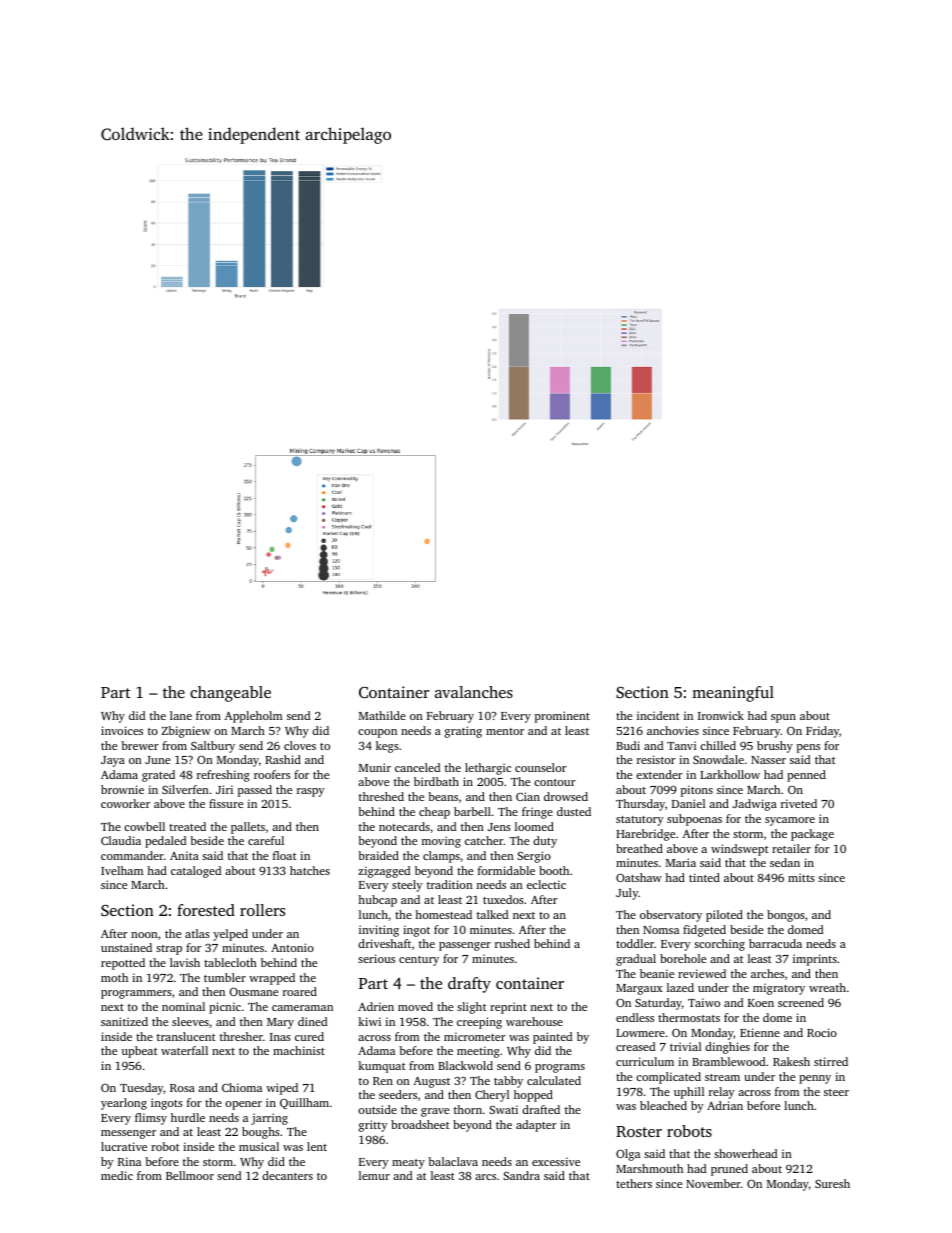 Image resolution: width=952 pixels, height=1233 pixels. I want to click on cloves, so click(300, 745).
